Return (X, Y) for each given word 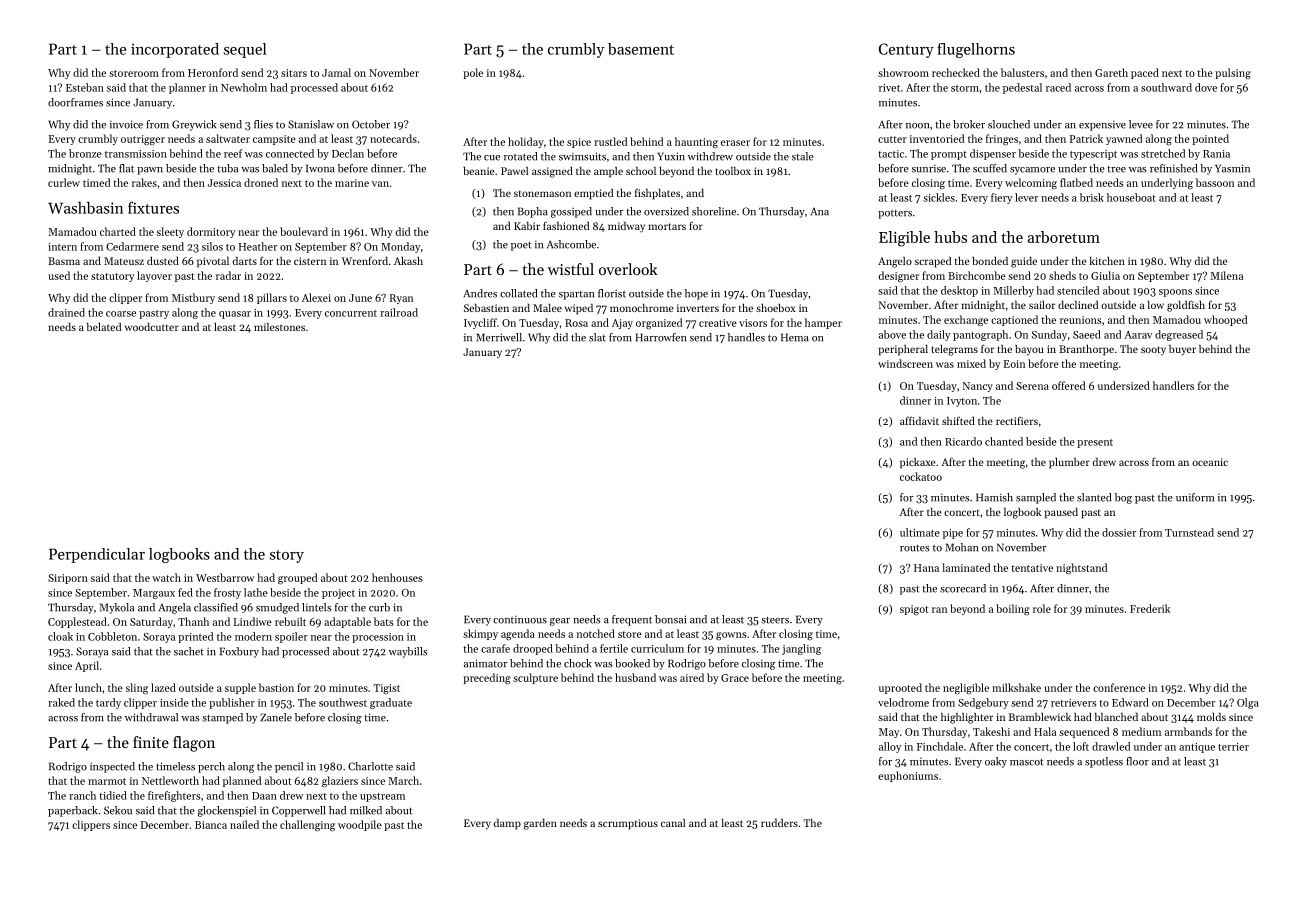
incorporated (175, 50)
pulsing (1233, 73)
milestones (279, 327)
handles (746, 337)
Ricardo (963, 441)
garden (540, 824)
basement (641, 49)
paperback (73, 811)
